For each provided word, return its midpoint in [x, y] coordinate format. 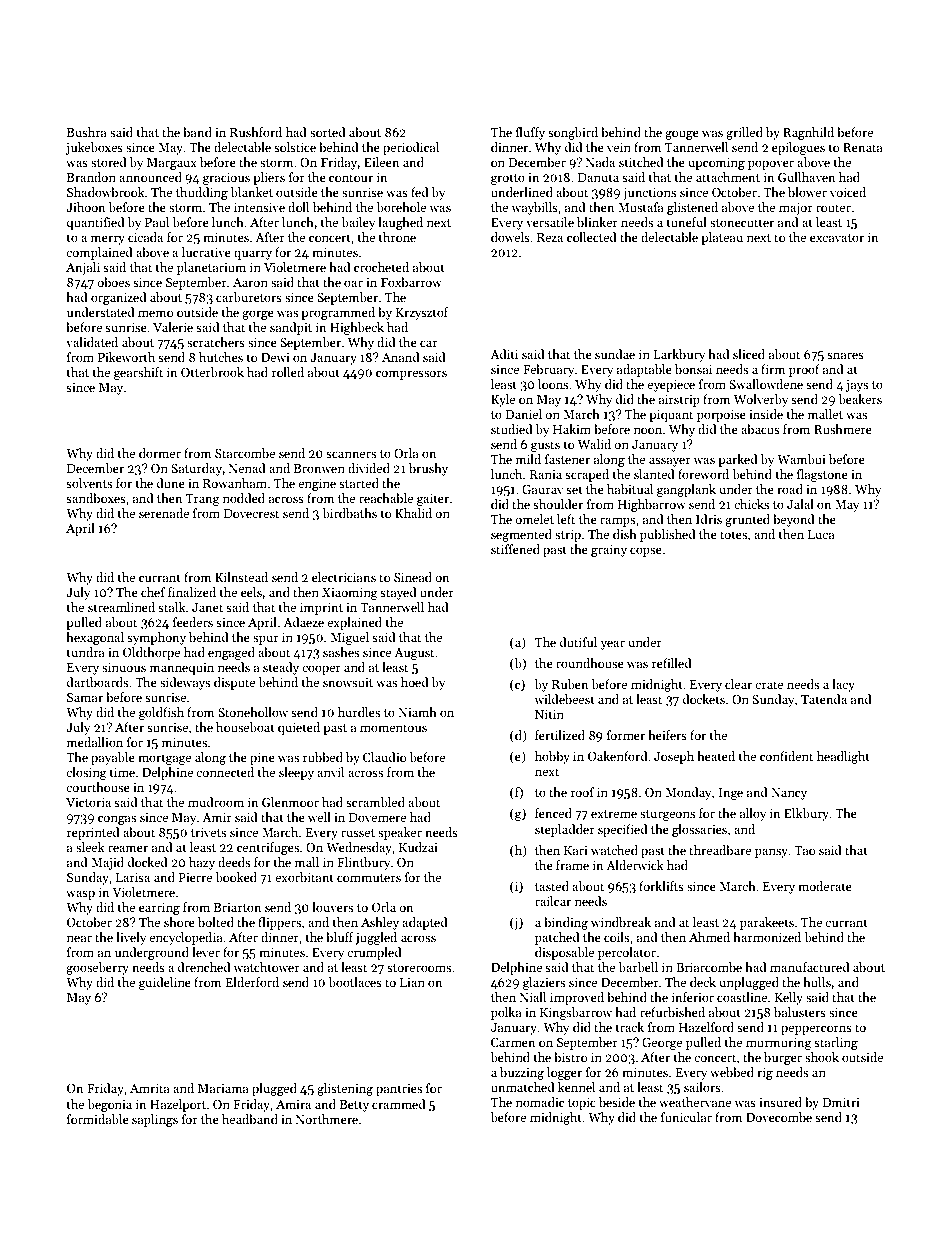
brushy [428, 469]
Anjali [83, 268]
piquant [671, 416]
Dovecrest [251, 513]
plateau [722, 238]
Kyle [503, 400]
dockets [704, 699]
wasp [80, 895]
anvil [330, 772]
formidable [98, 1119]
